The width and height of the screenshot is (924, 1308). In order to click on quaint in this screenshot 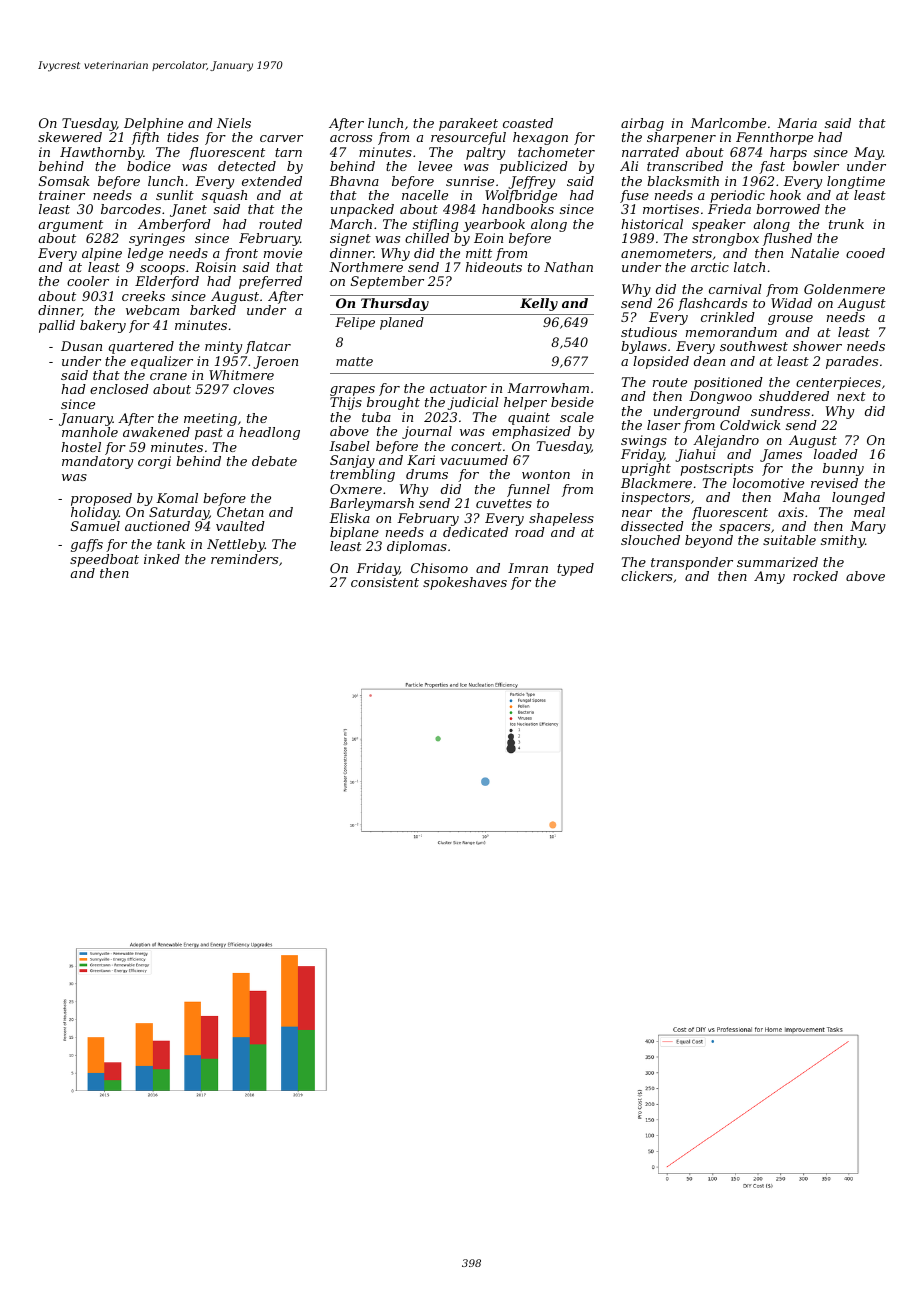, I will do `click(529, 418)`.
